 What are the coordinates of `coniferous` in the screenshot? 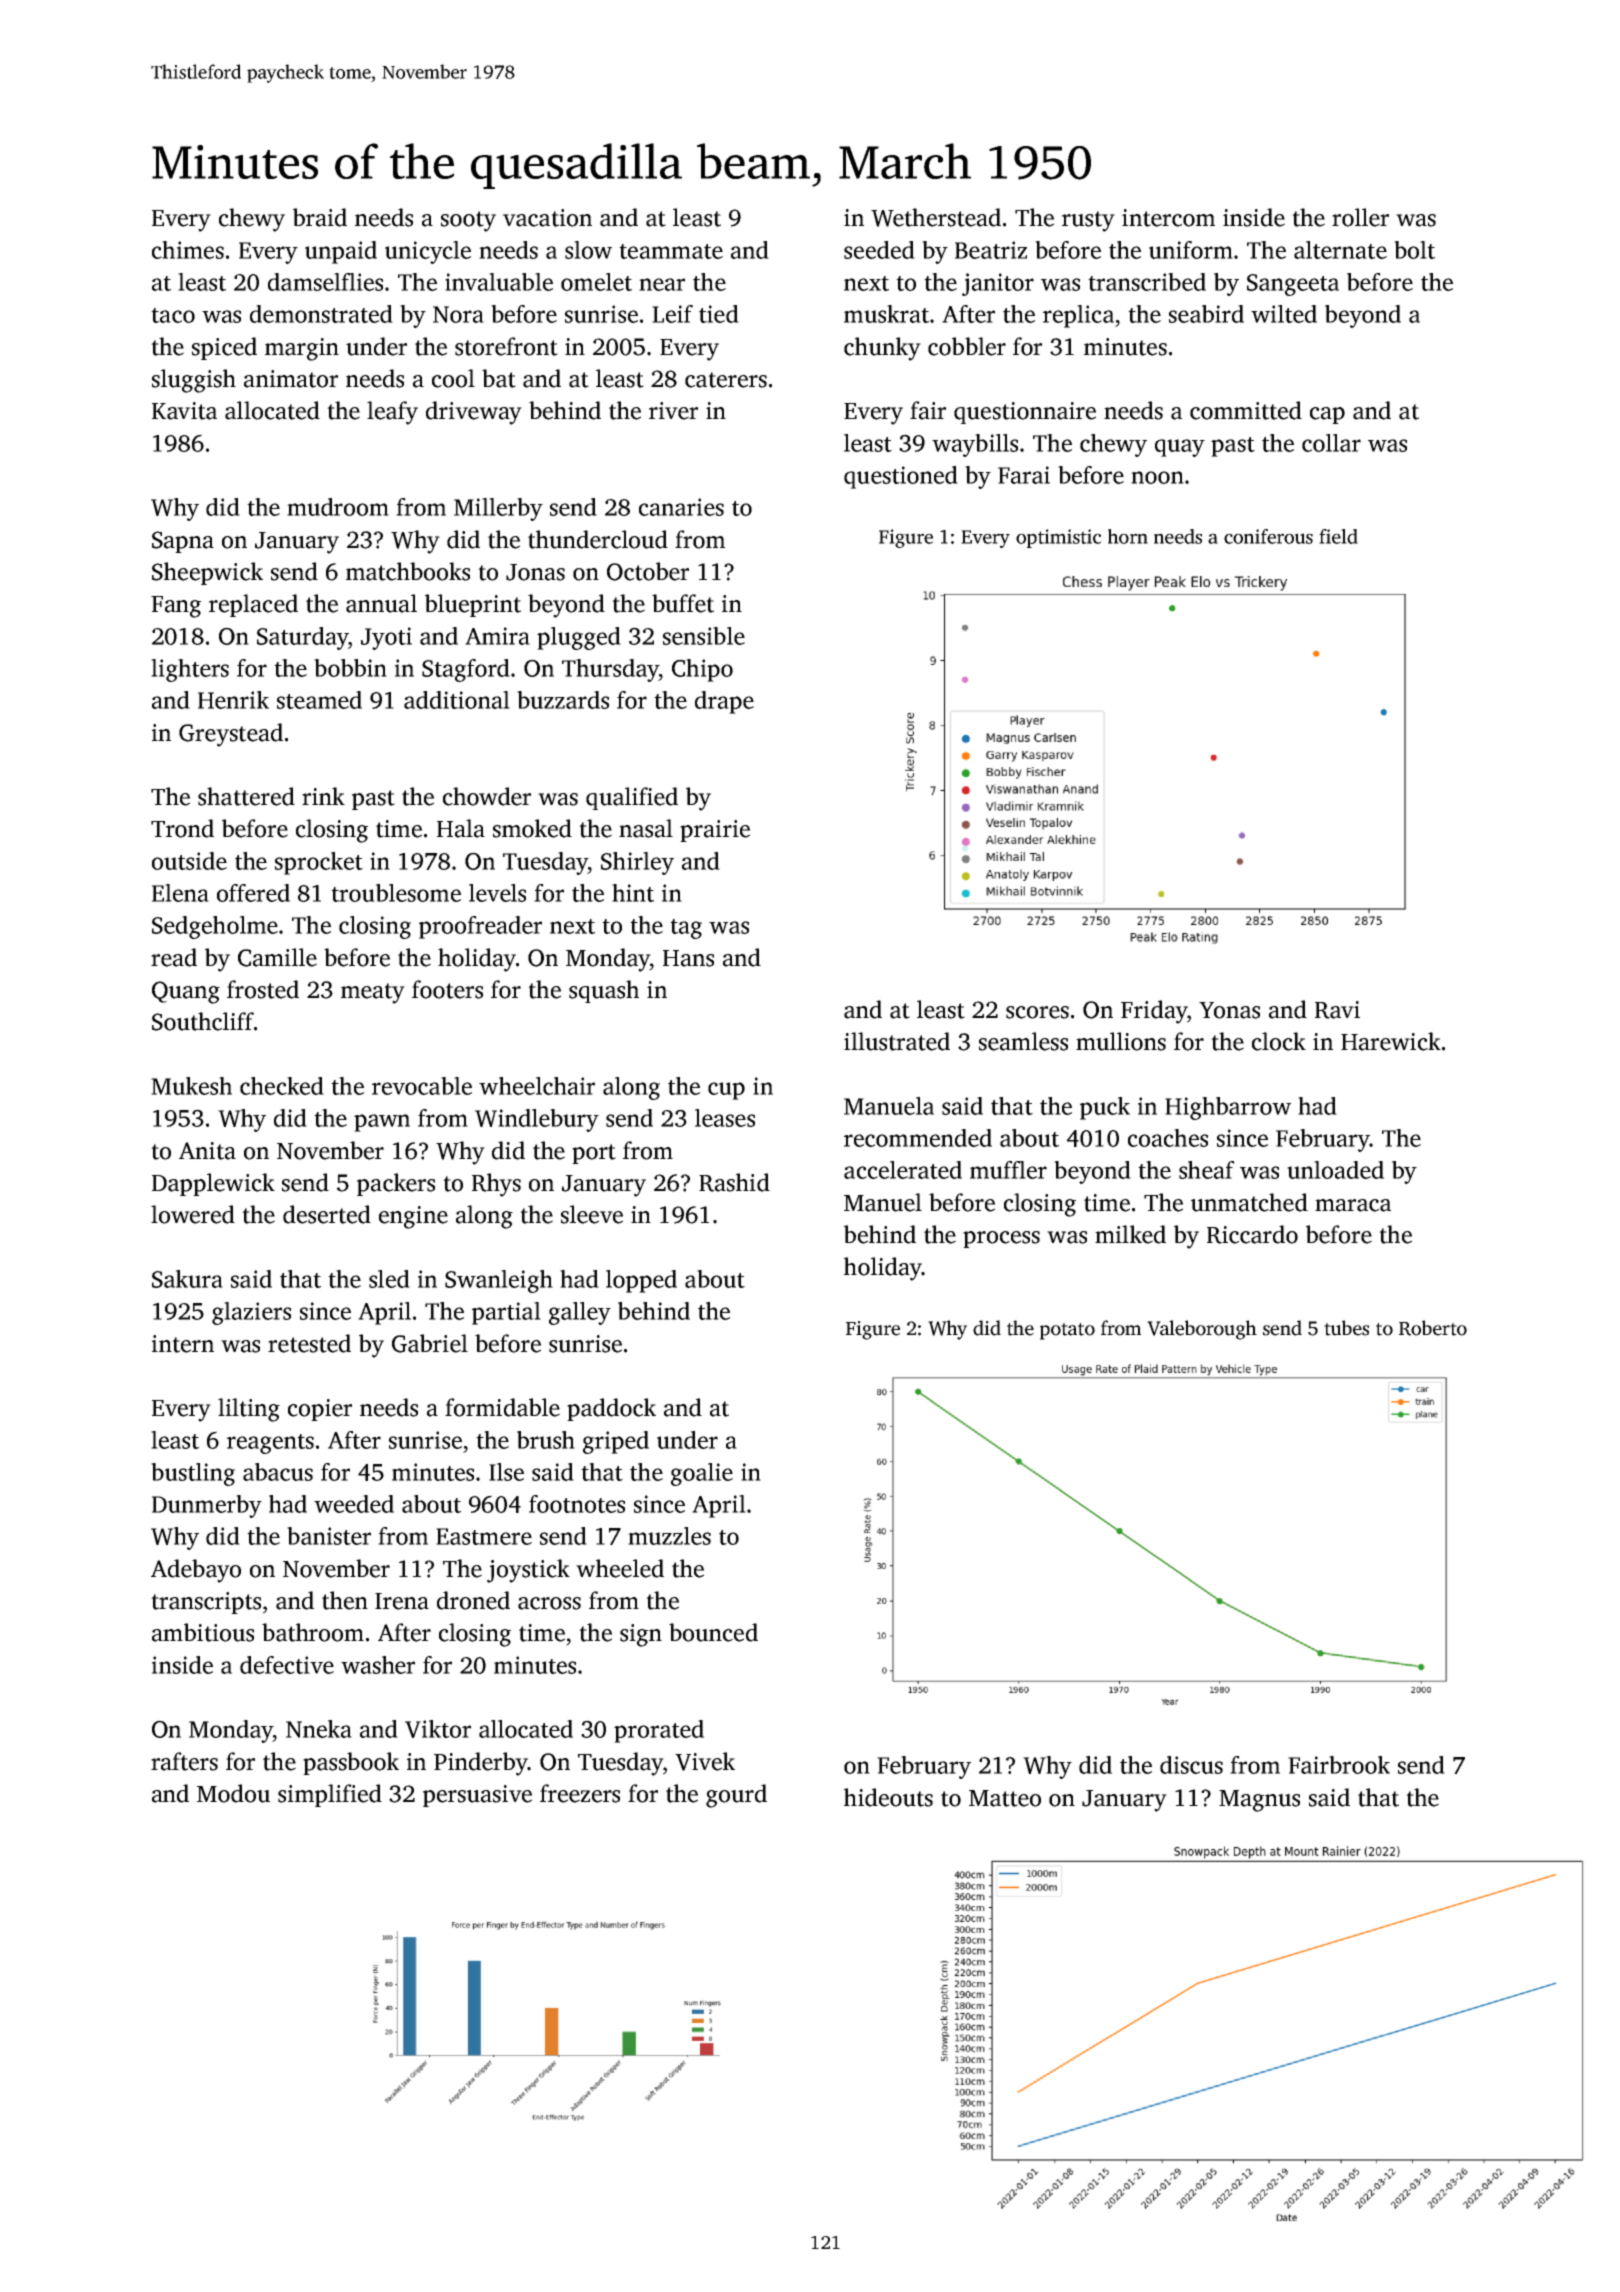 It's located at (1268, 536).
